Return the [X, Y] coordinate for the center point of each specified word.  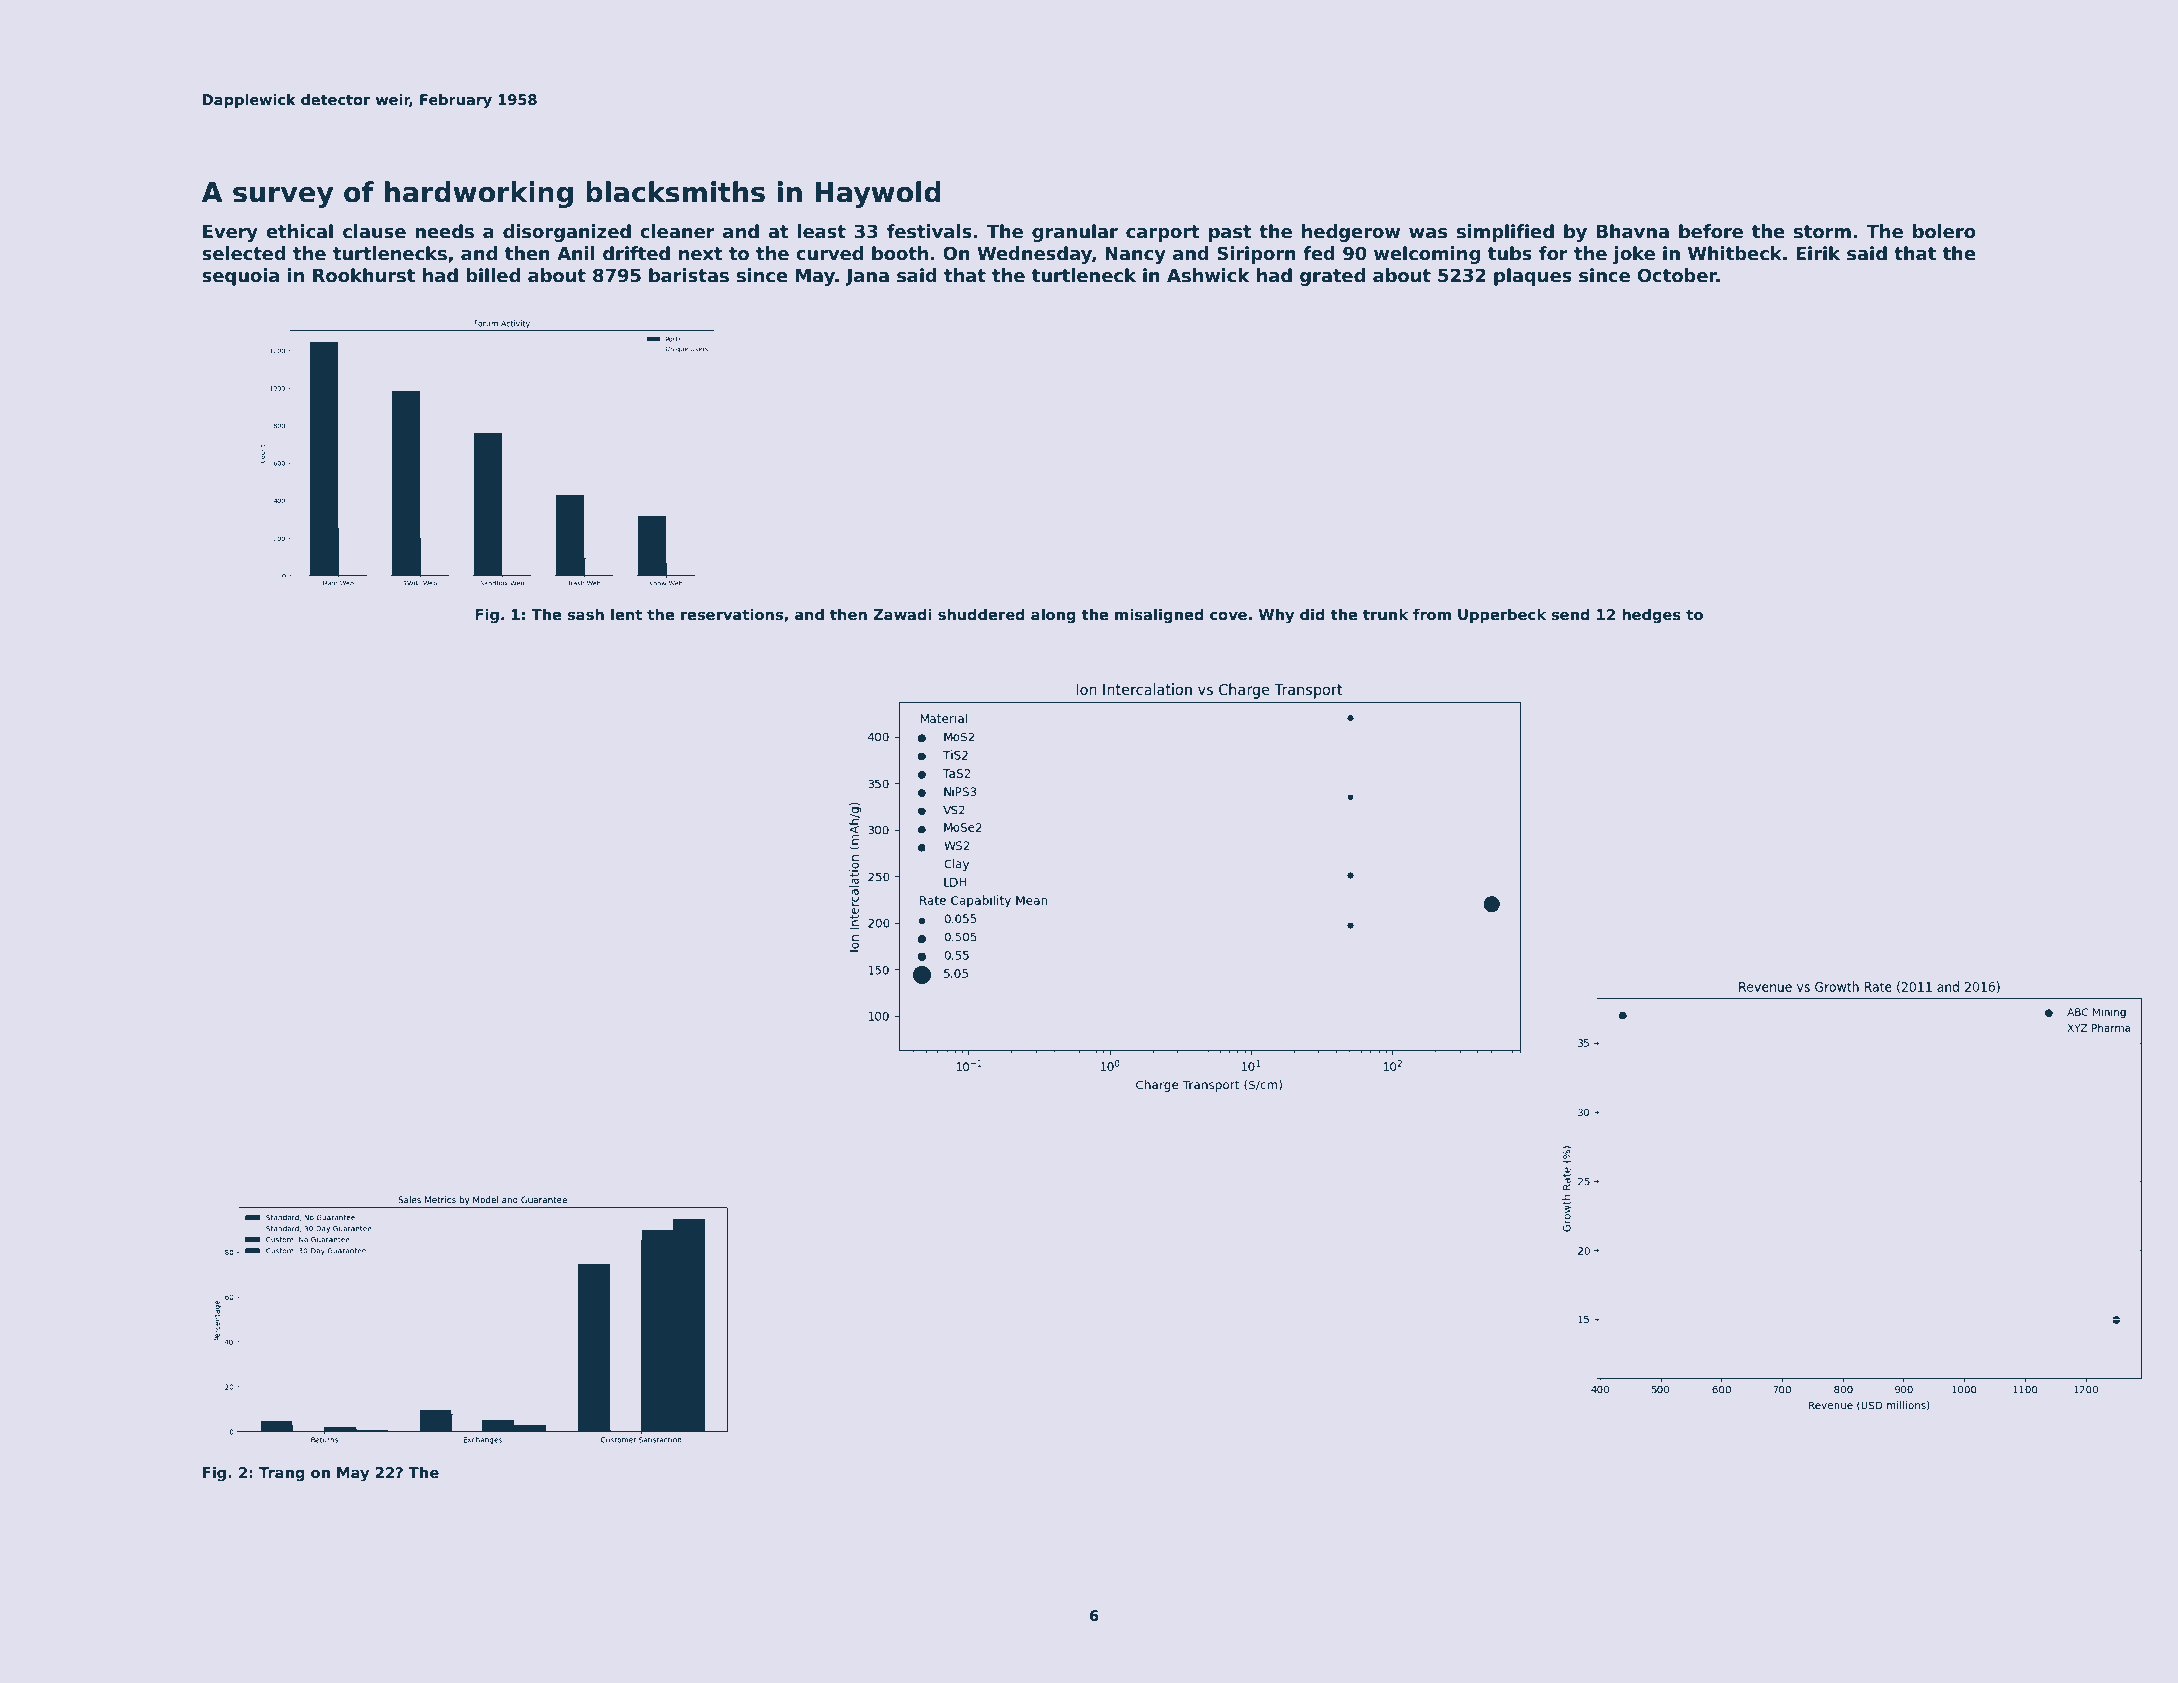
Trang [282, 1474]
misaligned [1159, 615]
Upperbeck [1502, 615]
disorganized [567, 233]
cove [1228, 615]
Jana [867, 277]
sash [585, 614]
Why [1276, 615]
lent [626, 614]
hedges [1651, 615]
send [1570, 615]
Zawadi [902, 614]
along [1053, 615]
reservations [732, 614]
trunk [1385, 614]
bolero [1944, 231]
